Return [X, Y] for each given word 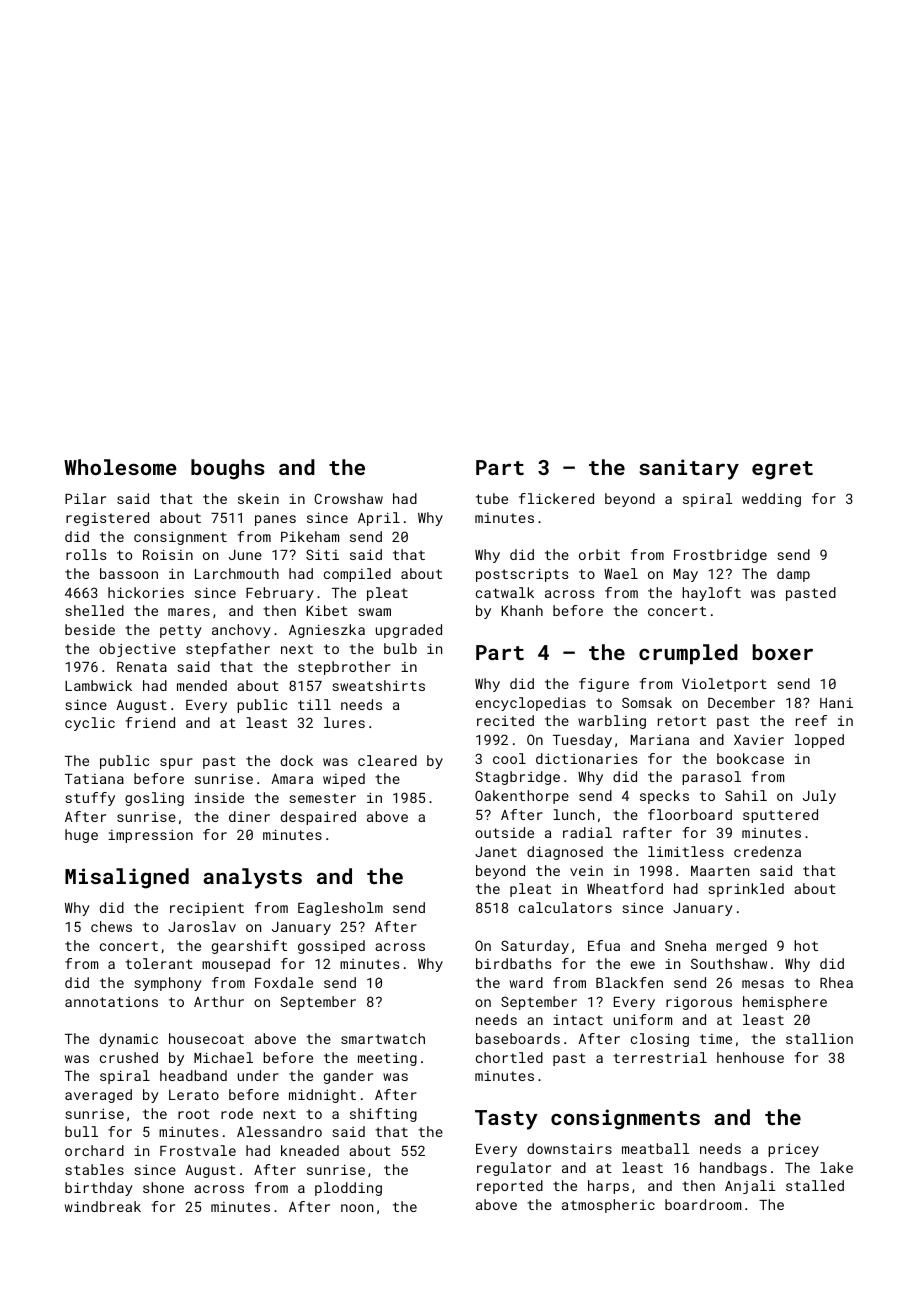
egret [782, 470]
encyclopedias [530, 704]
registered [107, 519]
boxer [783, 652]
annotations [111, 1002]
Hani [836, 703]
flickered [556, 498]
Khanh [522, 610]
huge [81, 836]
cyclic [90, 724]
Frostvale [198, 1150]
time [716, 1039]
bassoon [129, 573]
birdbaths [513, 963]
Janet [496, 852]
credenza [767, 851]
